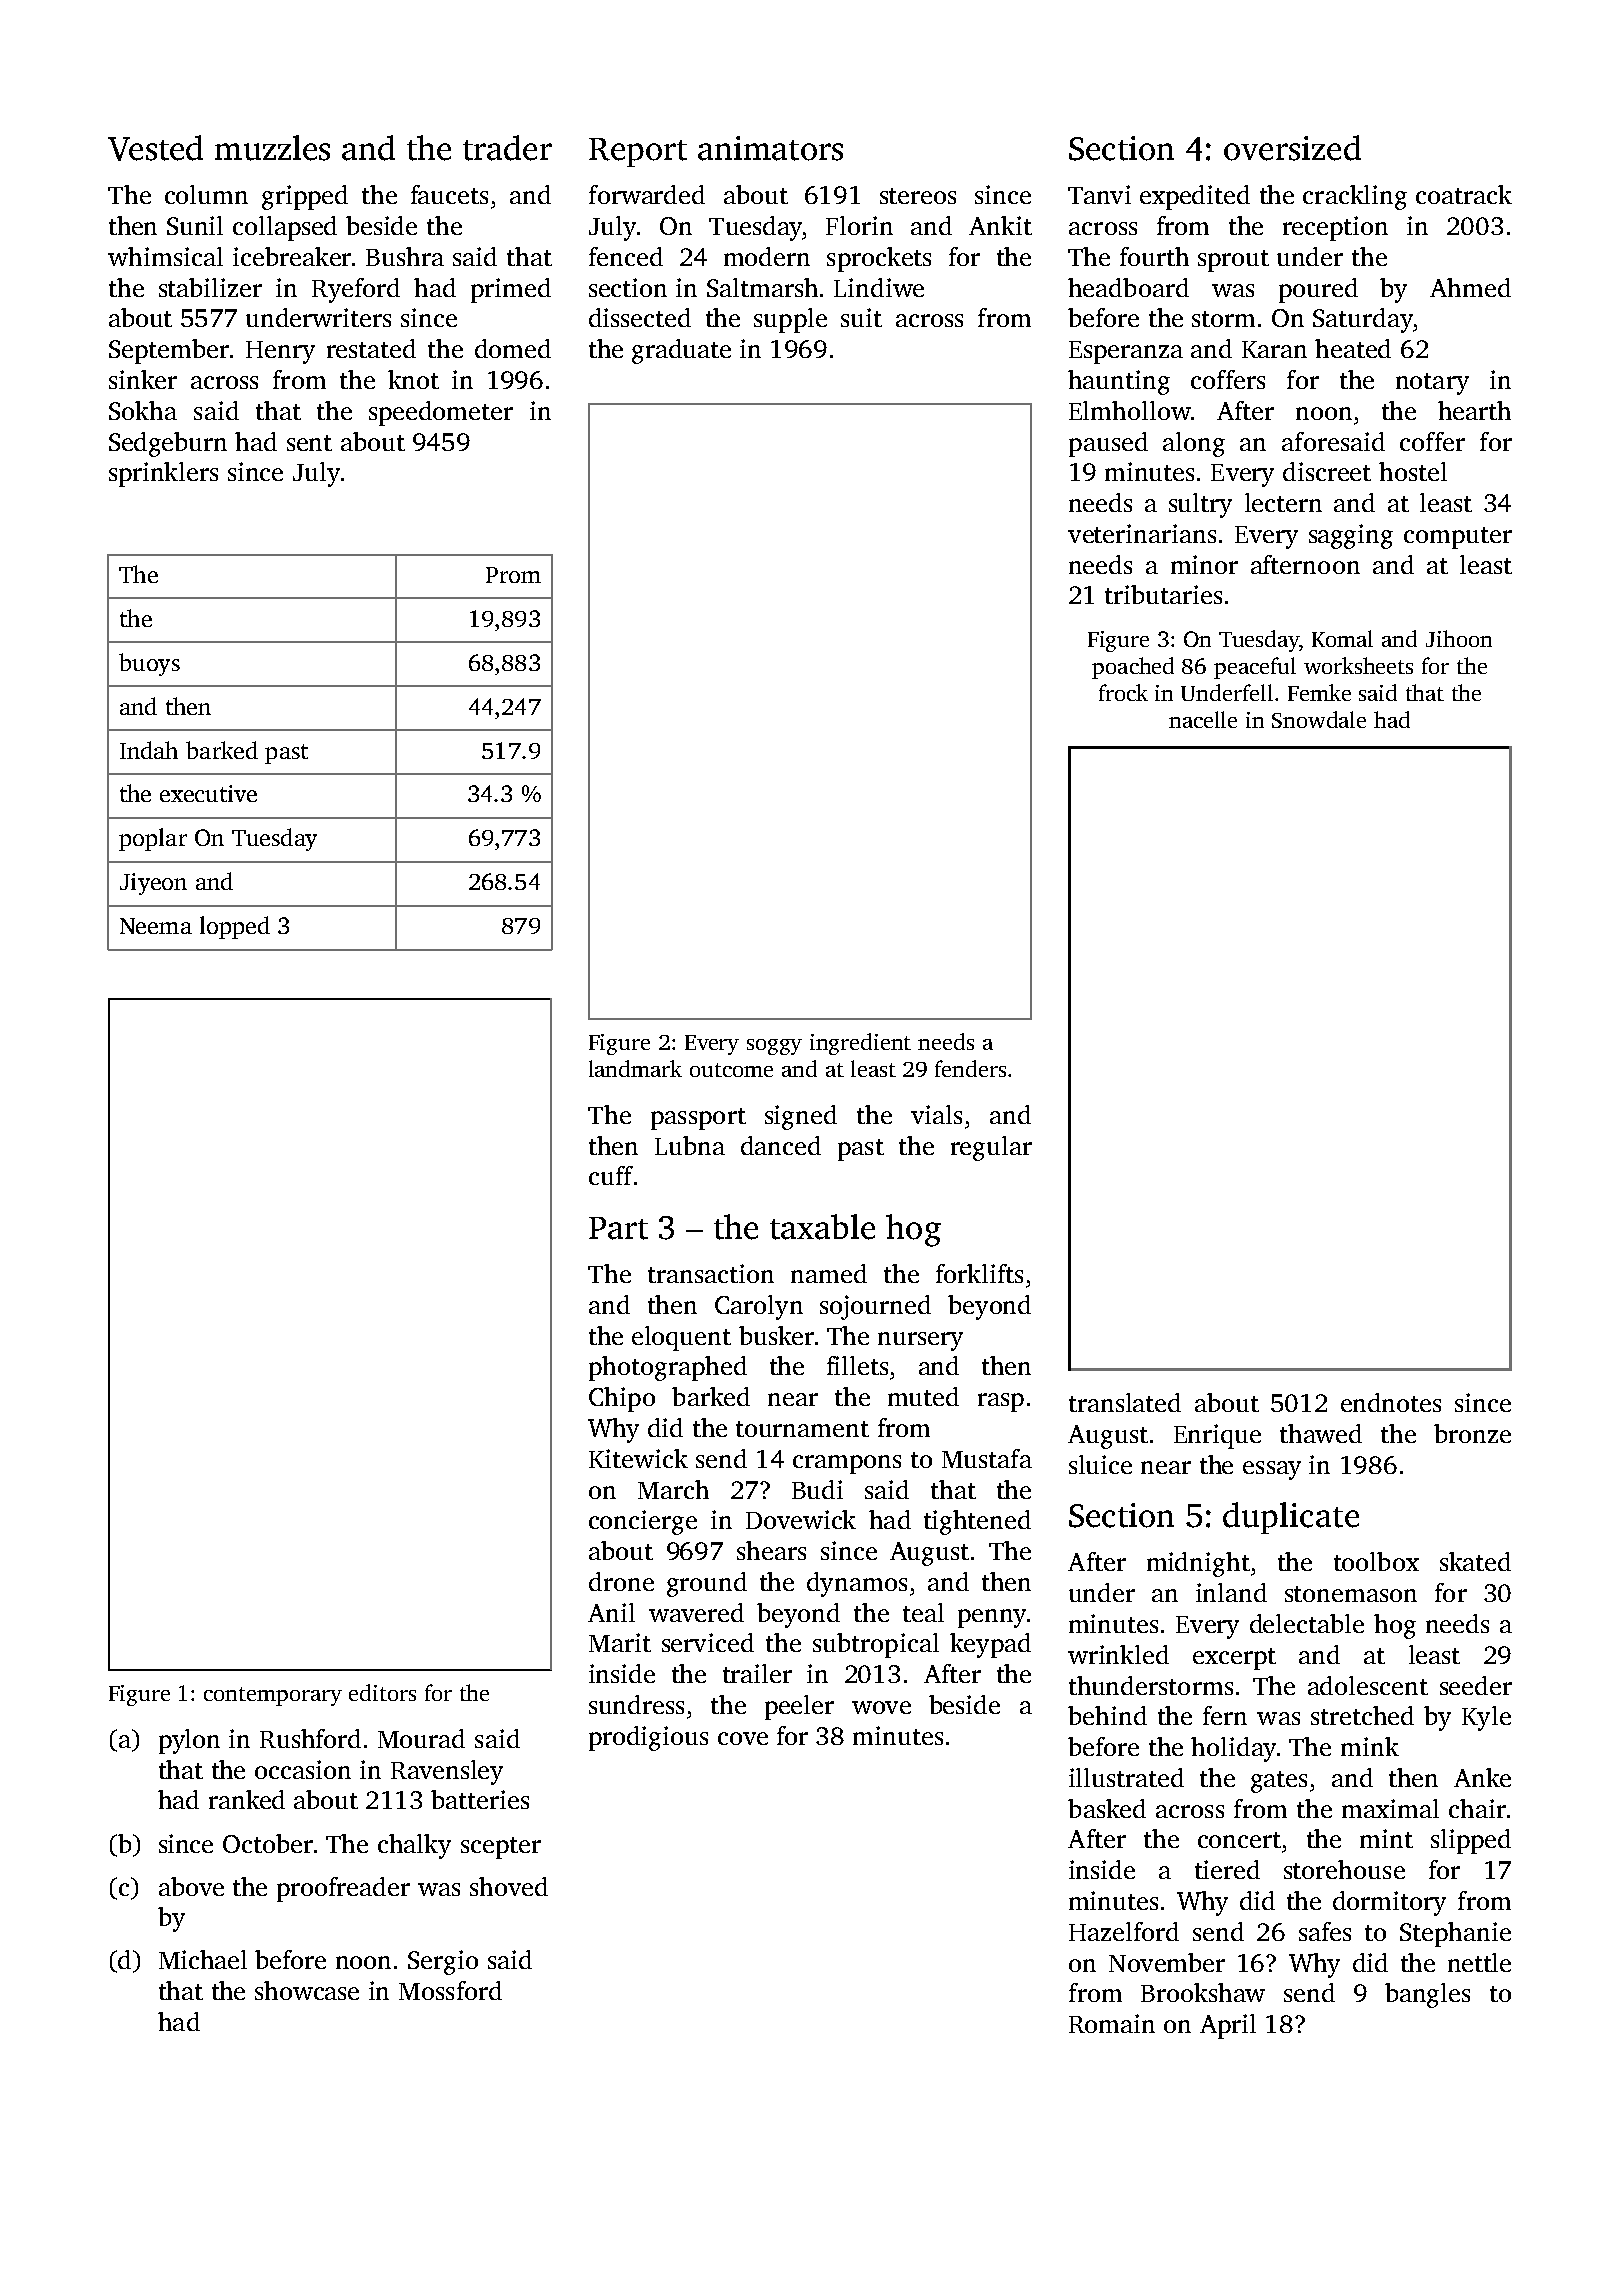 This screenshot has height=2292, width=1620. What do you see at coordinates (635, 1068) in the screenshot?
I see `landmark` at bounding box center [635, 1068].
